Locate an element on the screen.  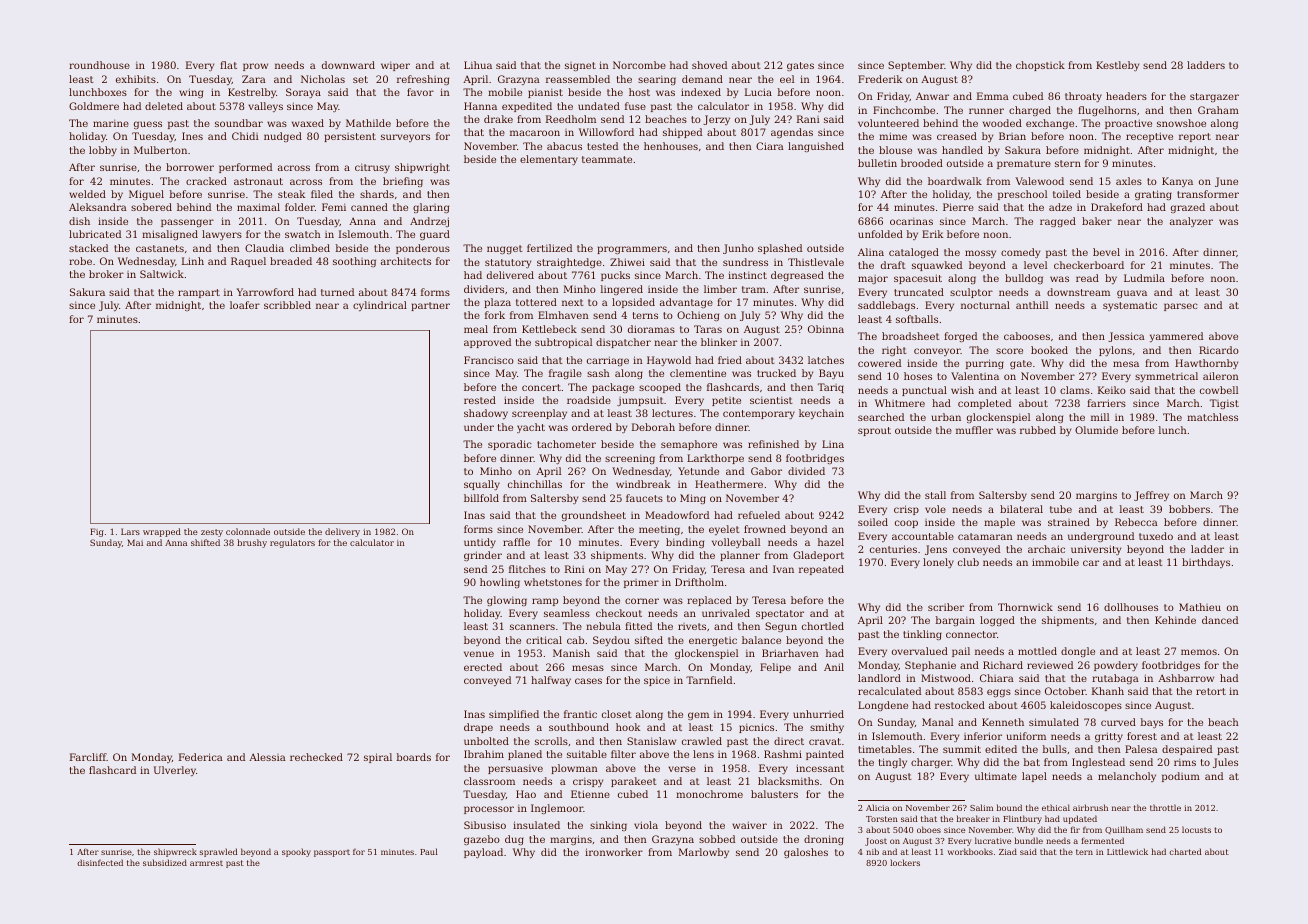
retort is located at coordinates (1211, 691).
